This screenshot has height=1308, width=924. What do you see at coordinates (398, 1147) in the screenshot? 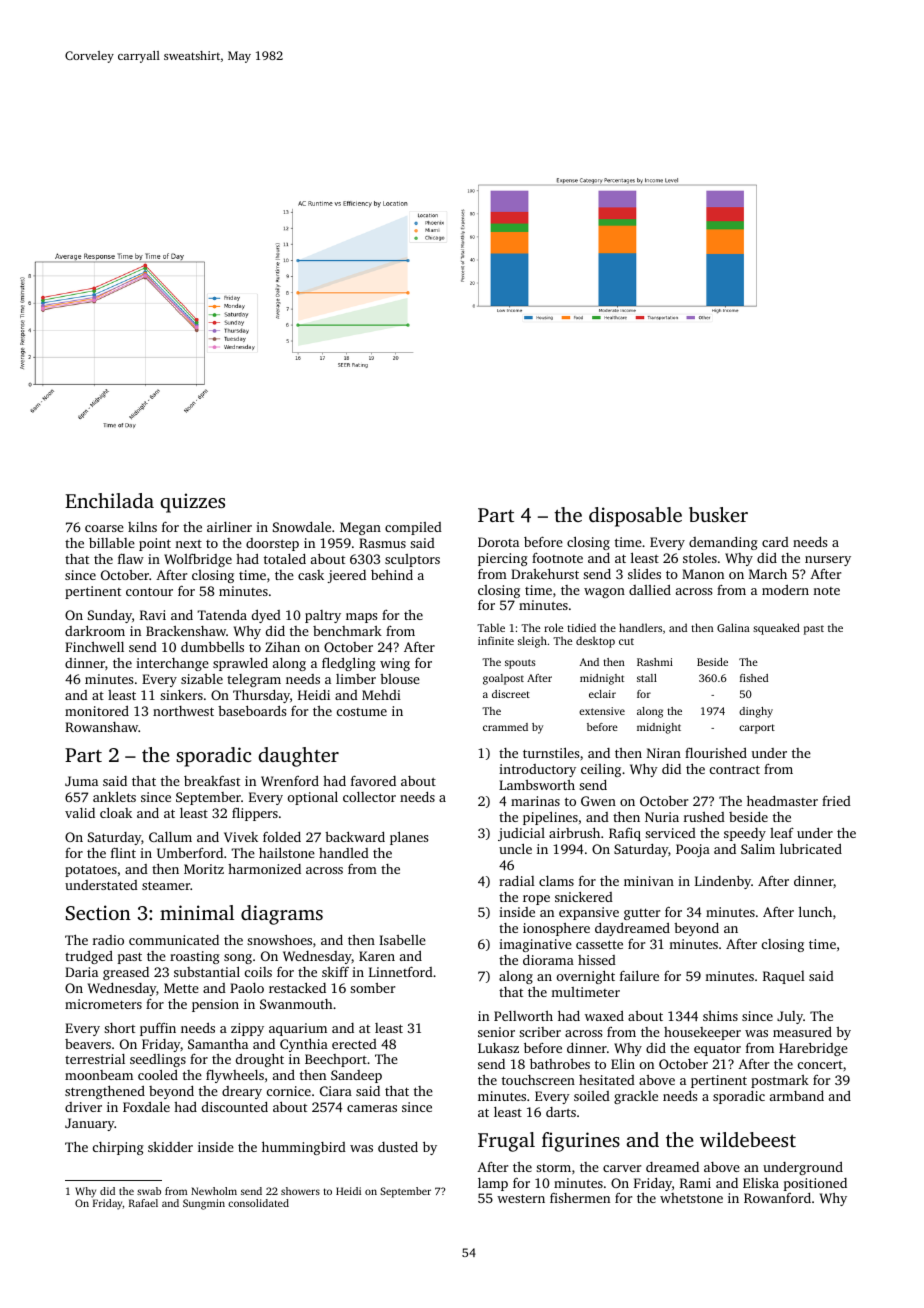
I see `dusted` at bounding box center [398, 1147].
